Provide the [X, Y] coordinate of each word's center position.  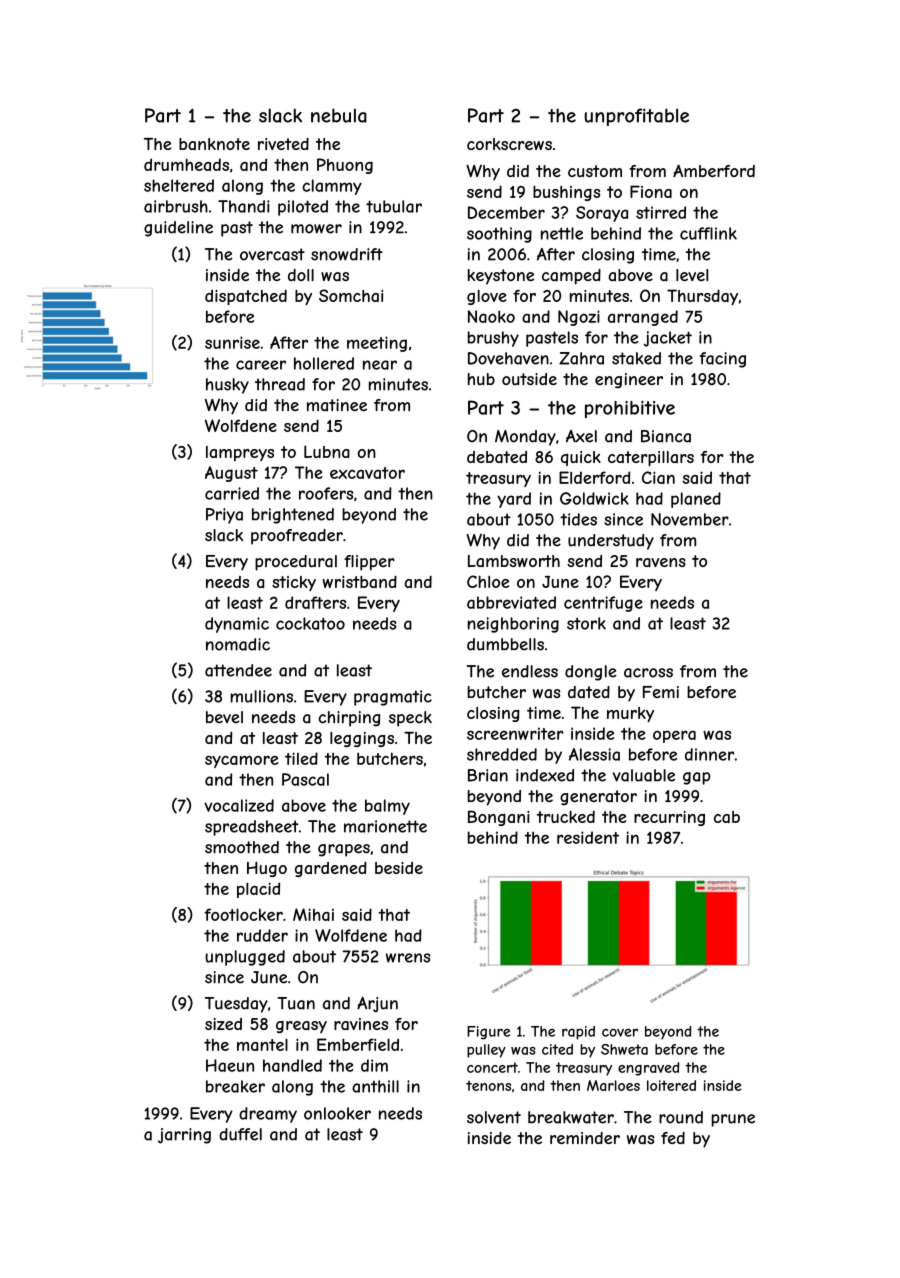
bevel [224, 717]
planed [696, 500]
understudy [611, 542]
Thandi [244, 206]
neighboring [513, 625]
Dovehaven [508, 358]
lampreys [240, 453]
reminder [585, 1138]
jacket [668, 339]
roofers [326, 493]
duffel [240, 1134]
